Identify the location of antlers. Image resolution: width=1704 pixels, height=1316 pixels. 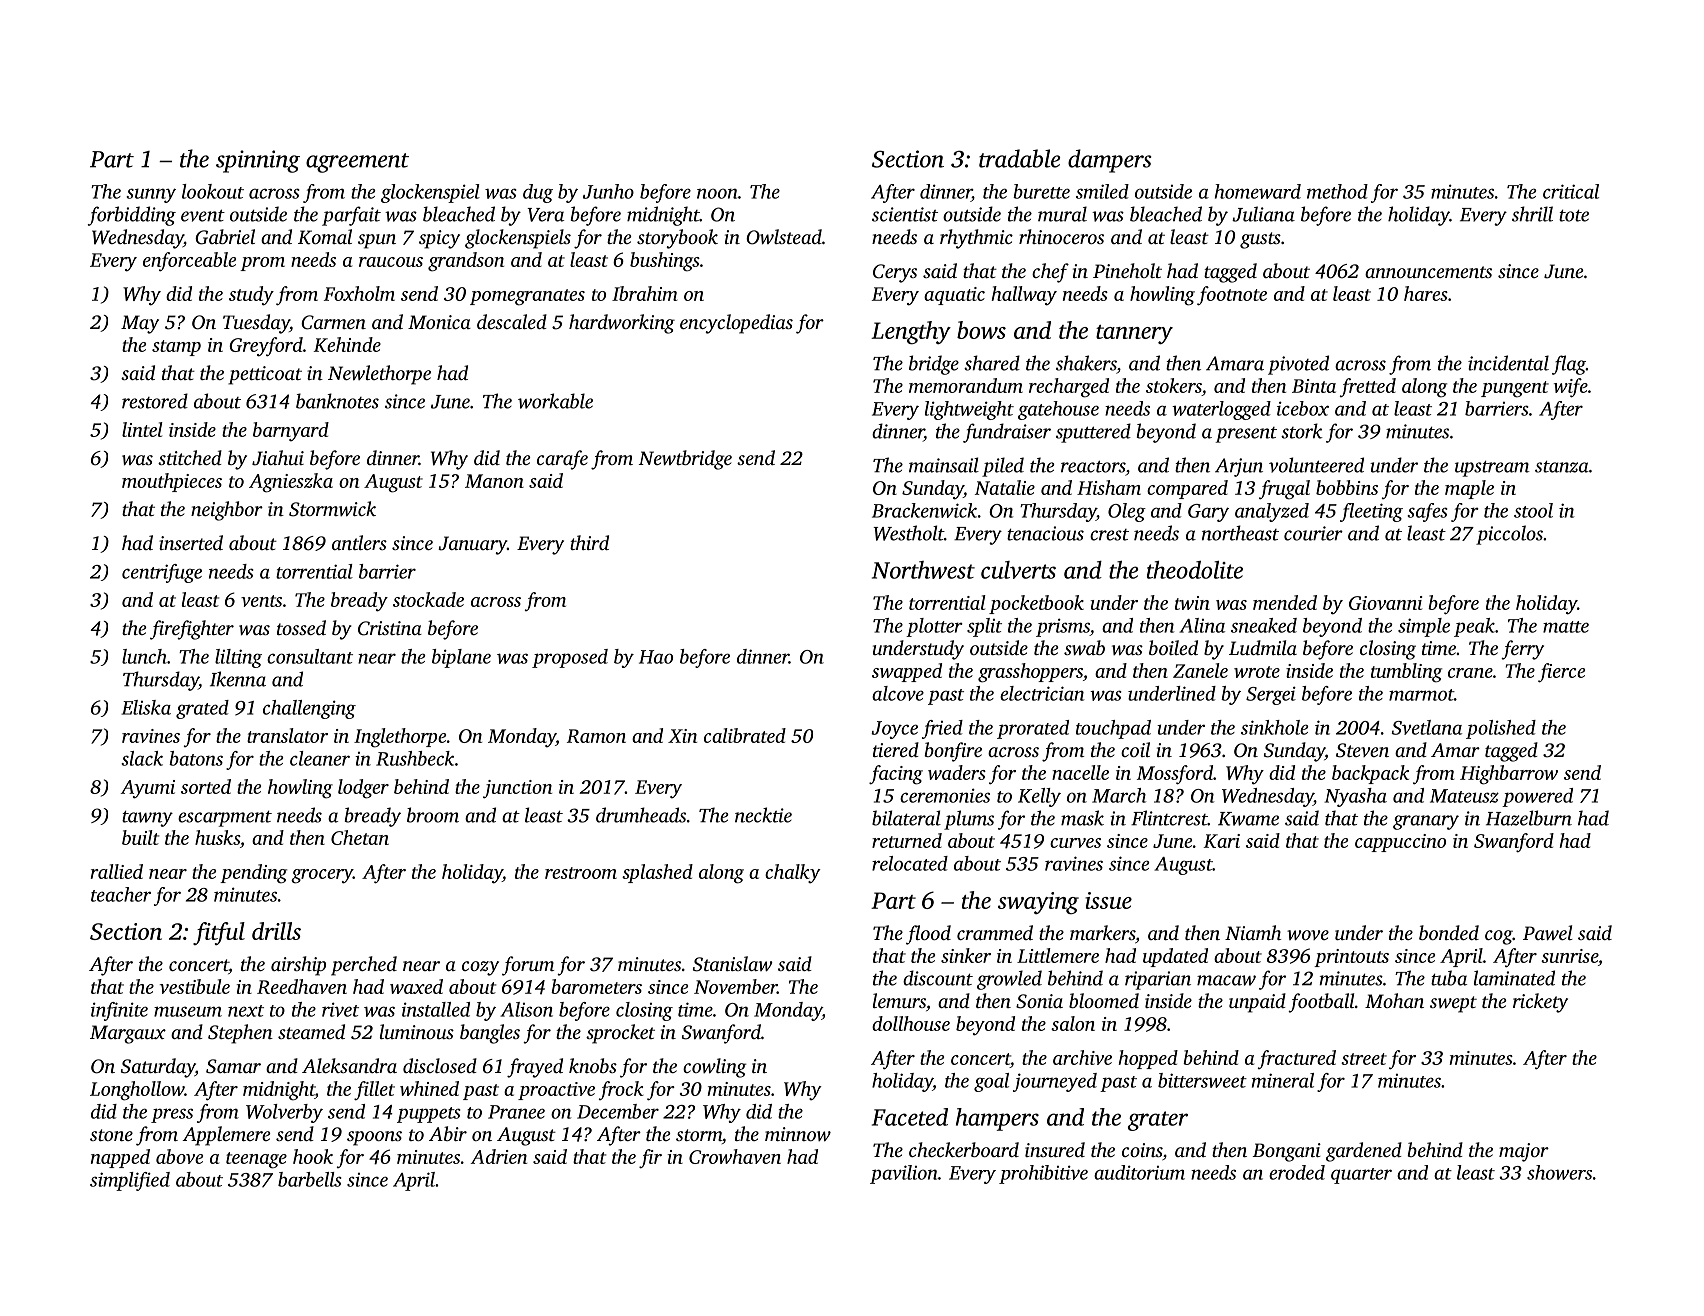
(359, 542).
